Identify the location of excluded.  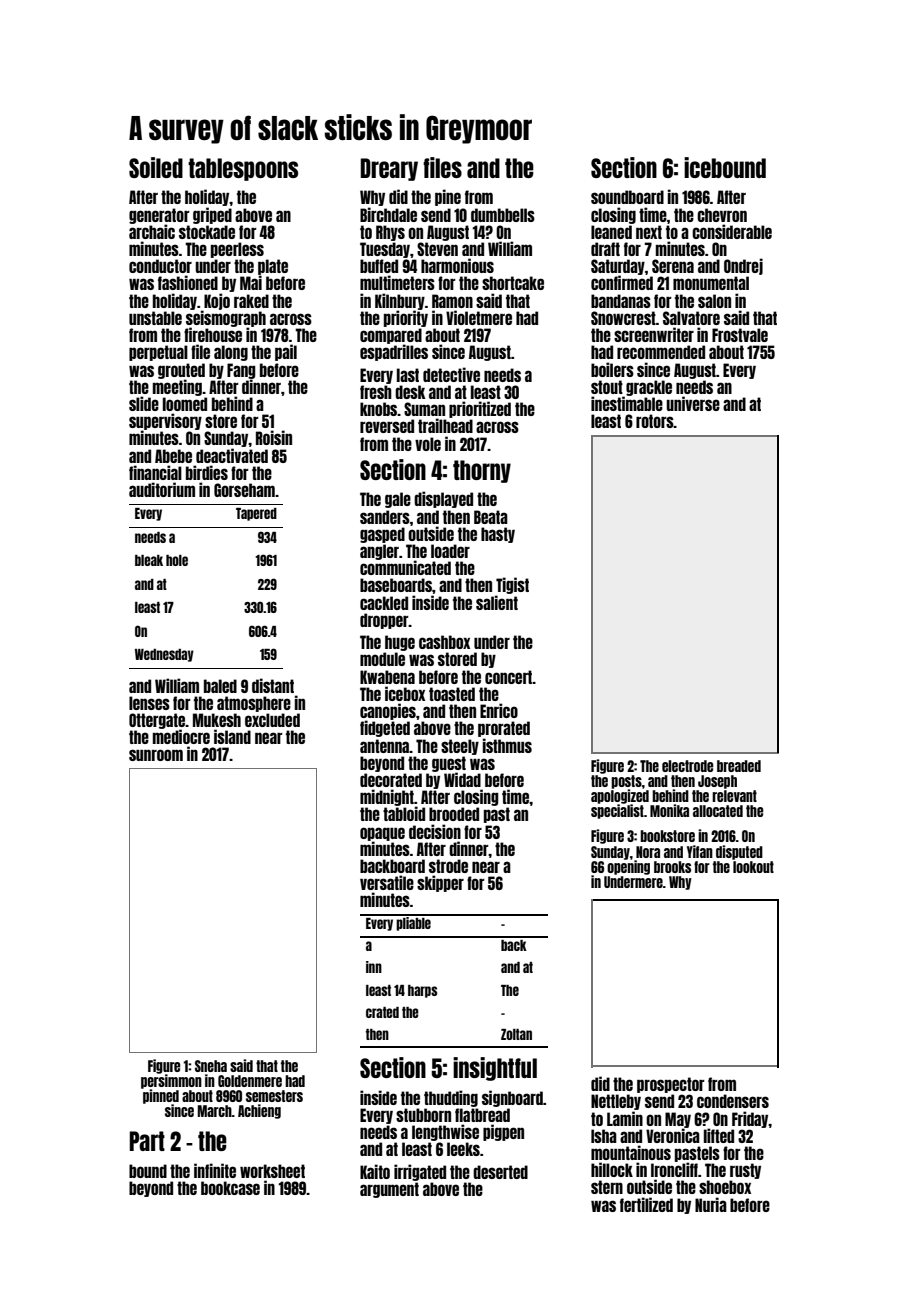
(272, 720).
